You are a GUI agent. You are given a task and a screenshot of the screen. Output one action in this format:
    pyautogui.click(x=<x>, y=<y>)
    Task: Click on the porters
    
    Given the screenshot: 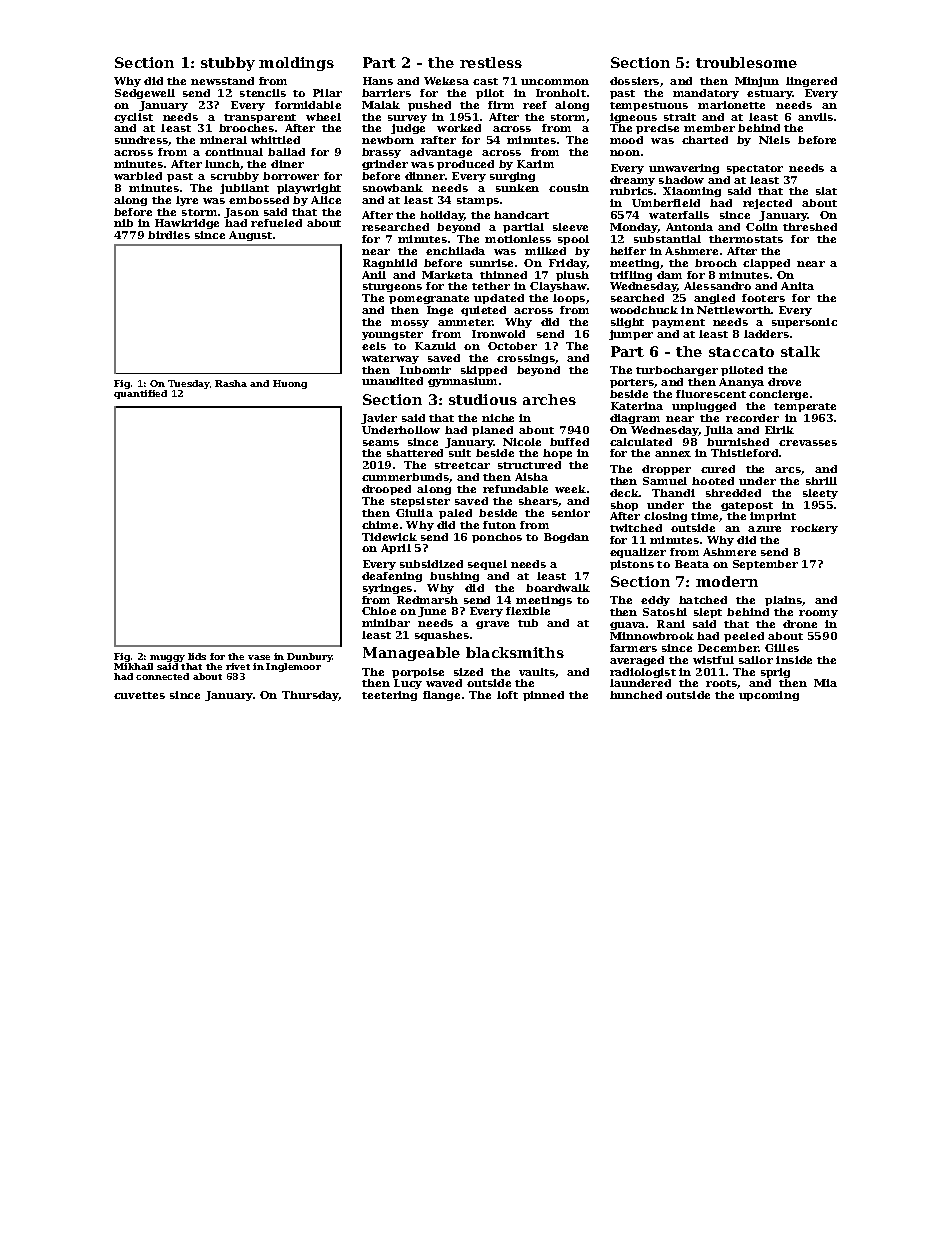 What is the action you would take?
    pyautogui.click(x=632, y=383)
